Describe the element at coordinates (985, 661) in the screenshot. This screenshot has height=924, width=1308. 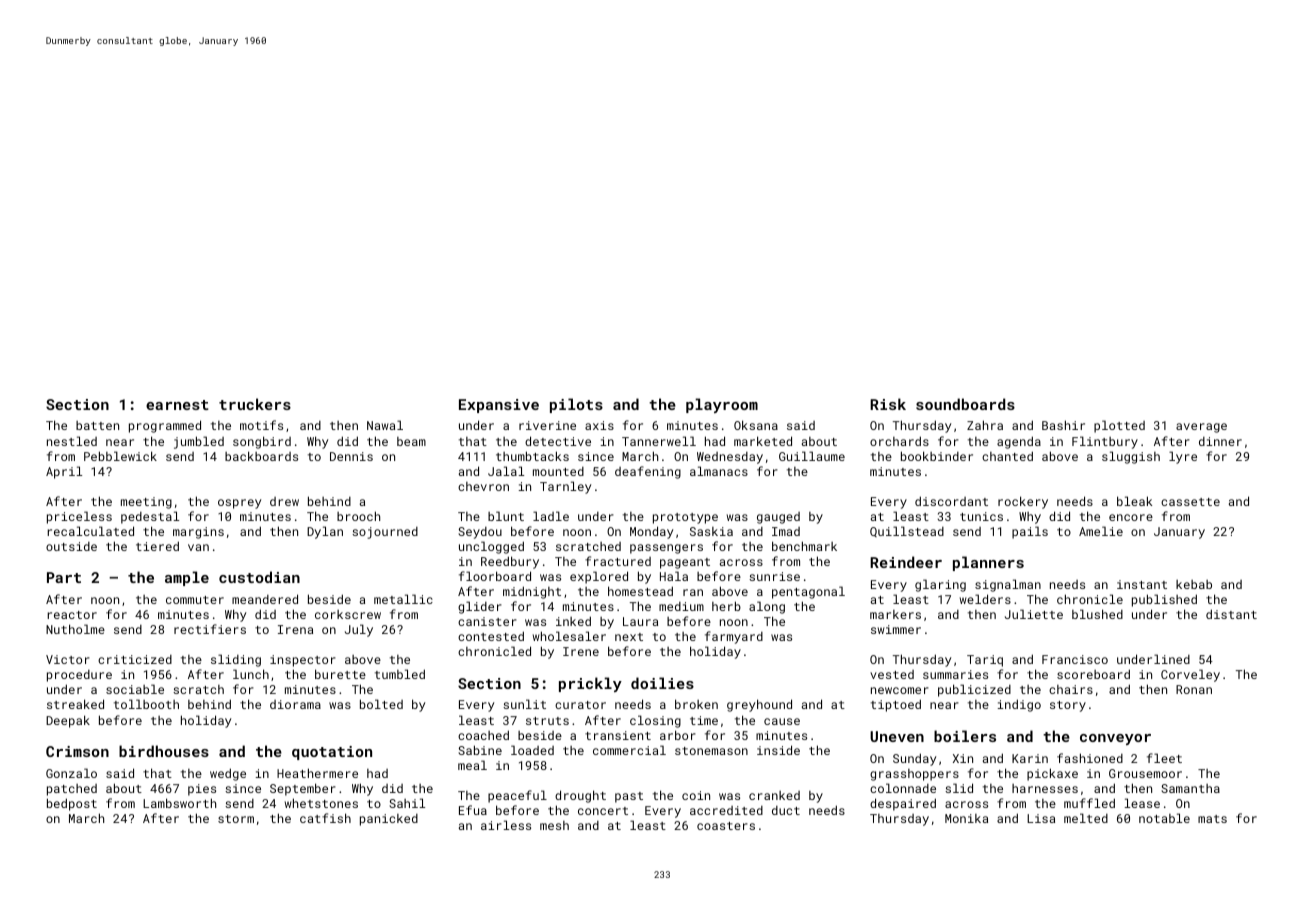
I see `Tariq` at that location.
